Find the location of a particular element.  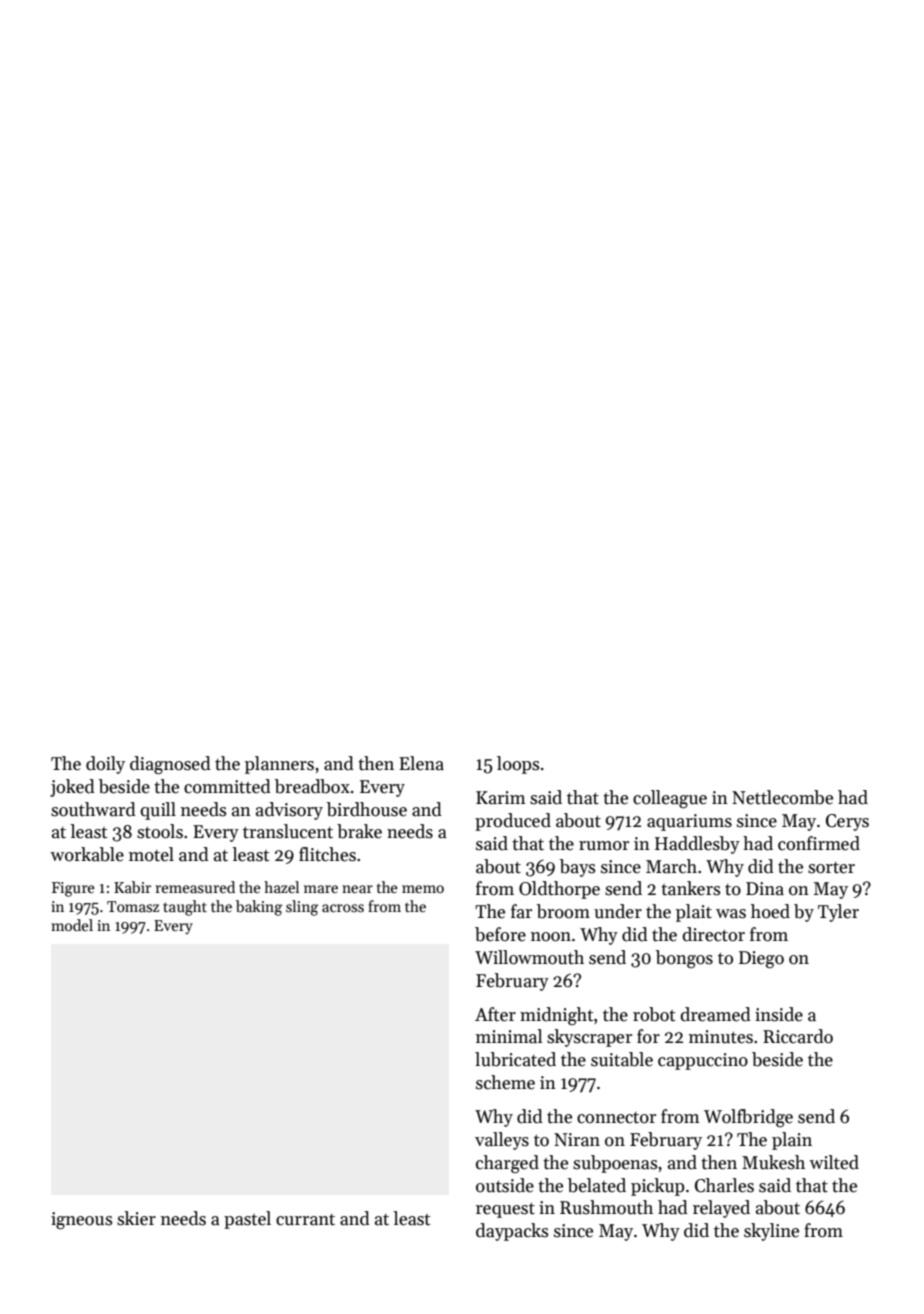

igneous is located at coordinates (81, 1220).
